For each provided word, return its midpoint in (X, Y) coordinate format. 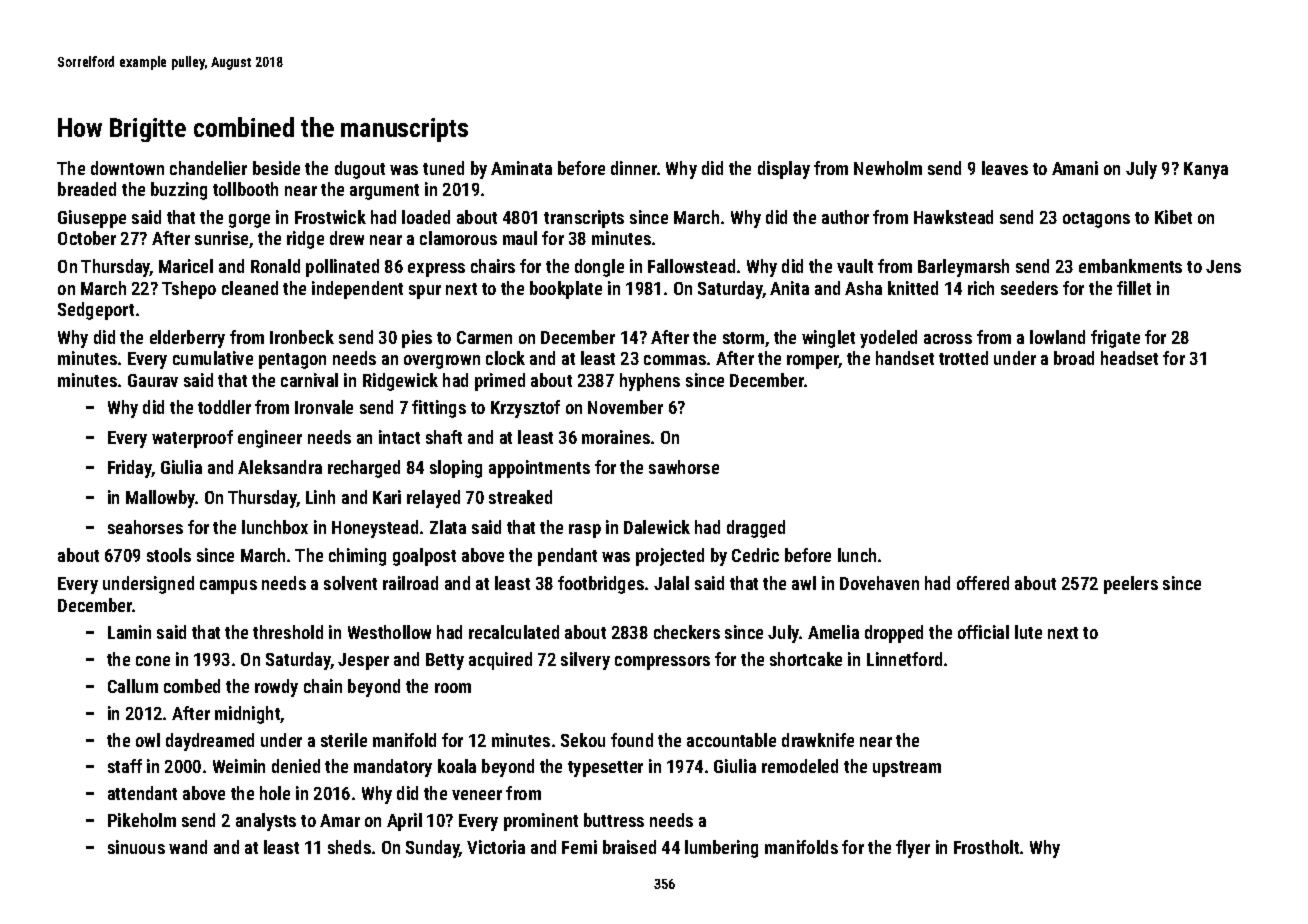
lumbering (721, 849)
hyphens (650, 382)
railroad (410, 583)
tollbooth (245, 189)
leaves (1005, 168)
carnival (309, 380)
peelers (1131, 585)
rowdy (276, 688)
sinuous (136, 847)
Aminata (521, 168)
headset (1129, 358)
